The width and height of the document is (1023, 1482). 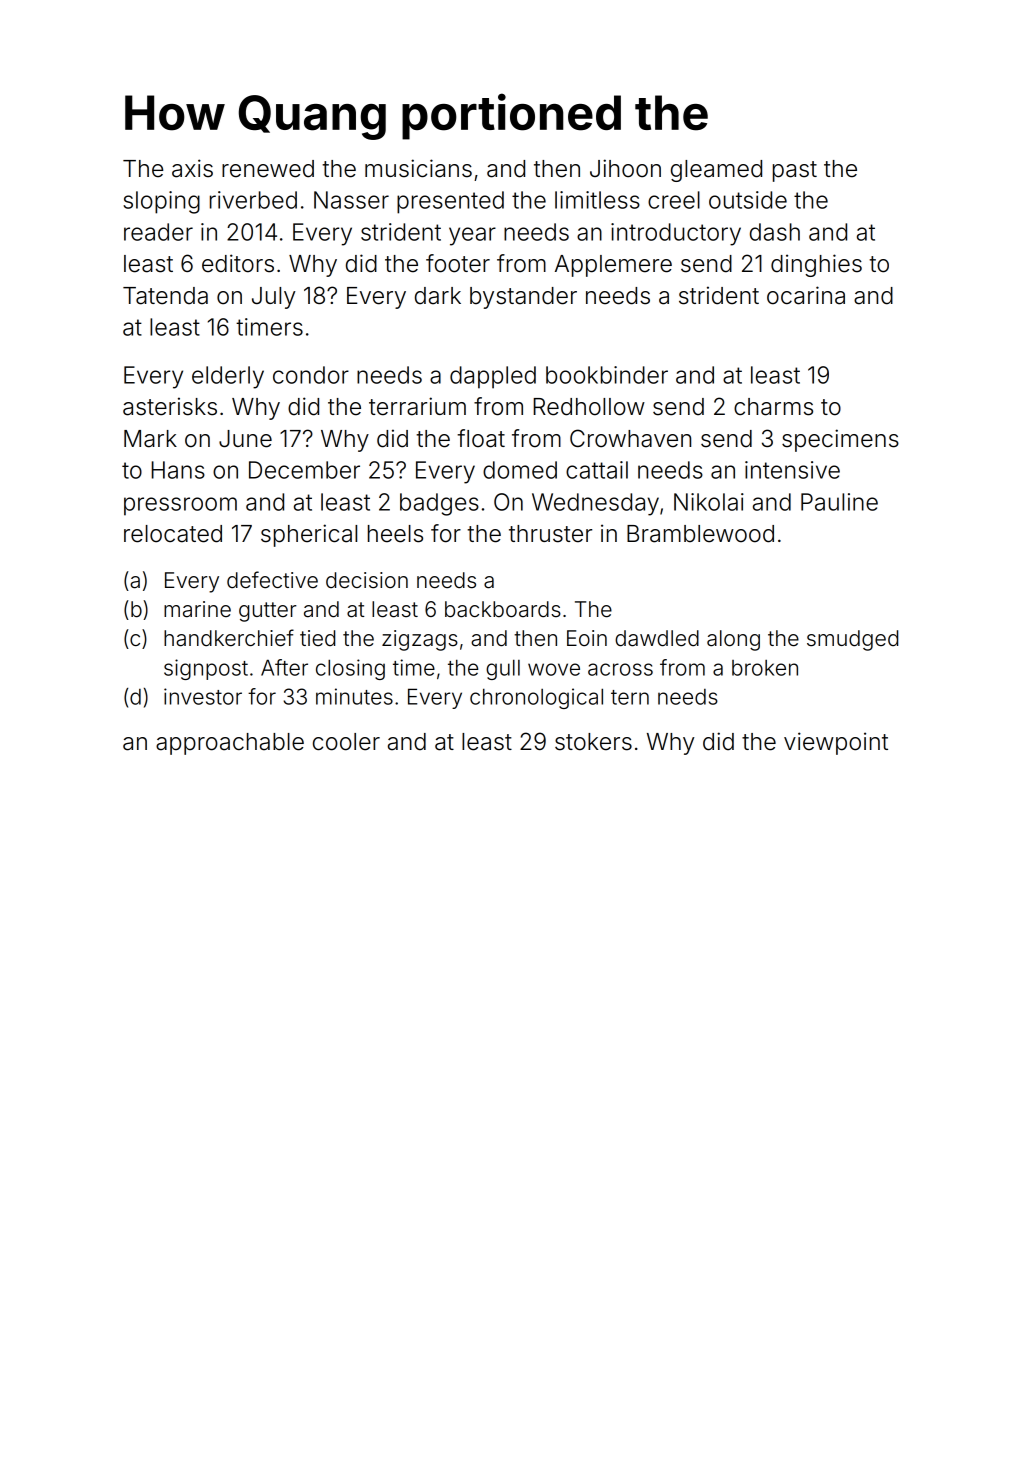 What do you see at coordinates (607, 375) in the document?
I see `bookbinder` at bounding box center [607, 375].
